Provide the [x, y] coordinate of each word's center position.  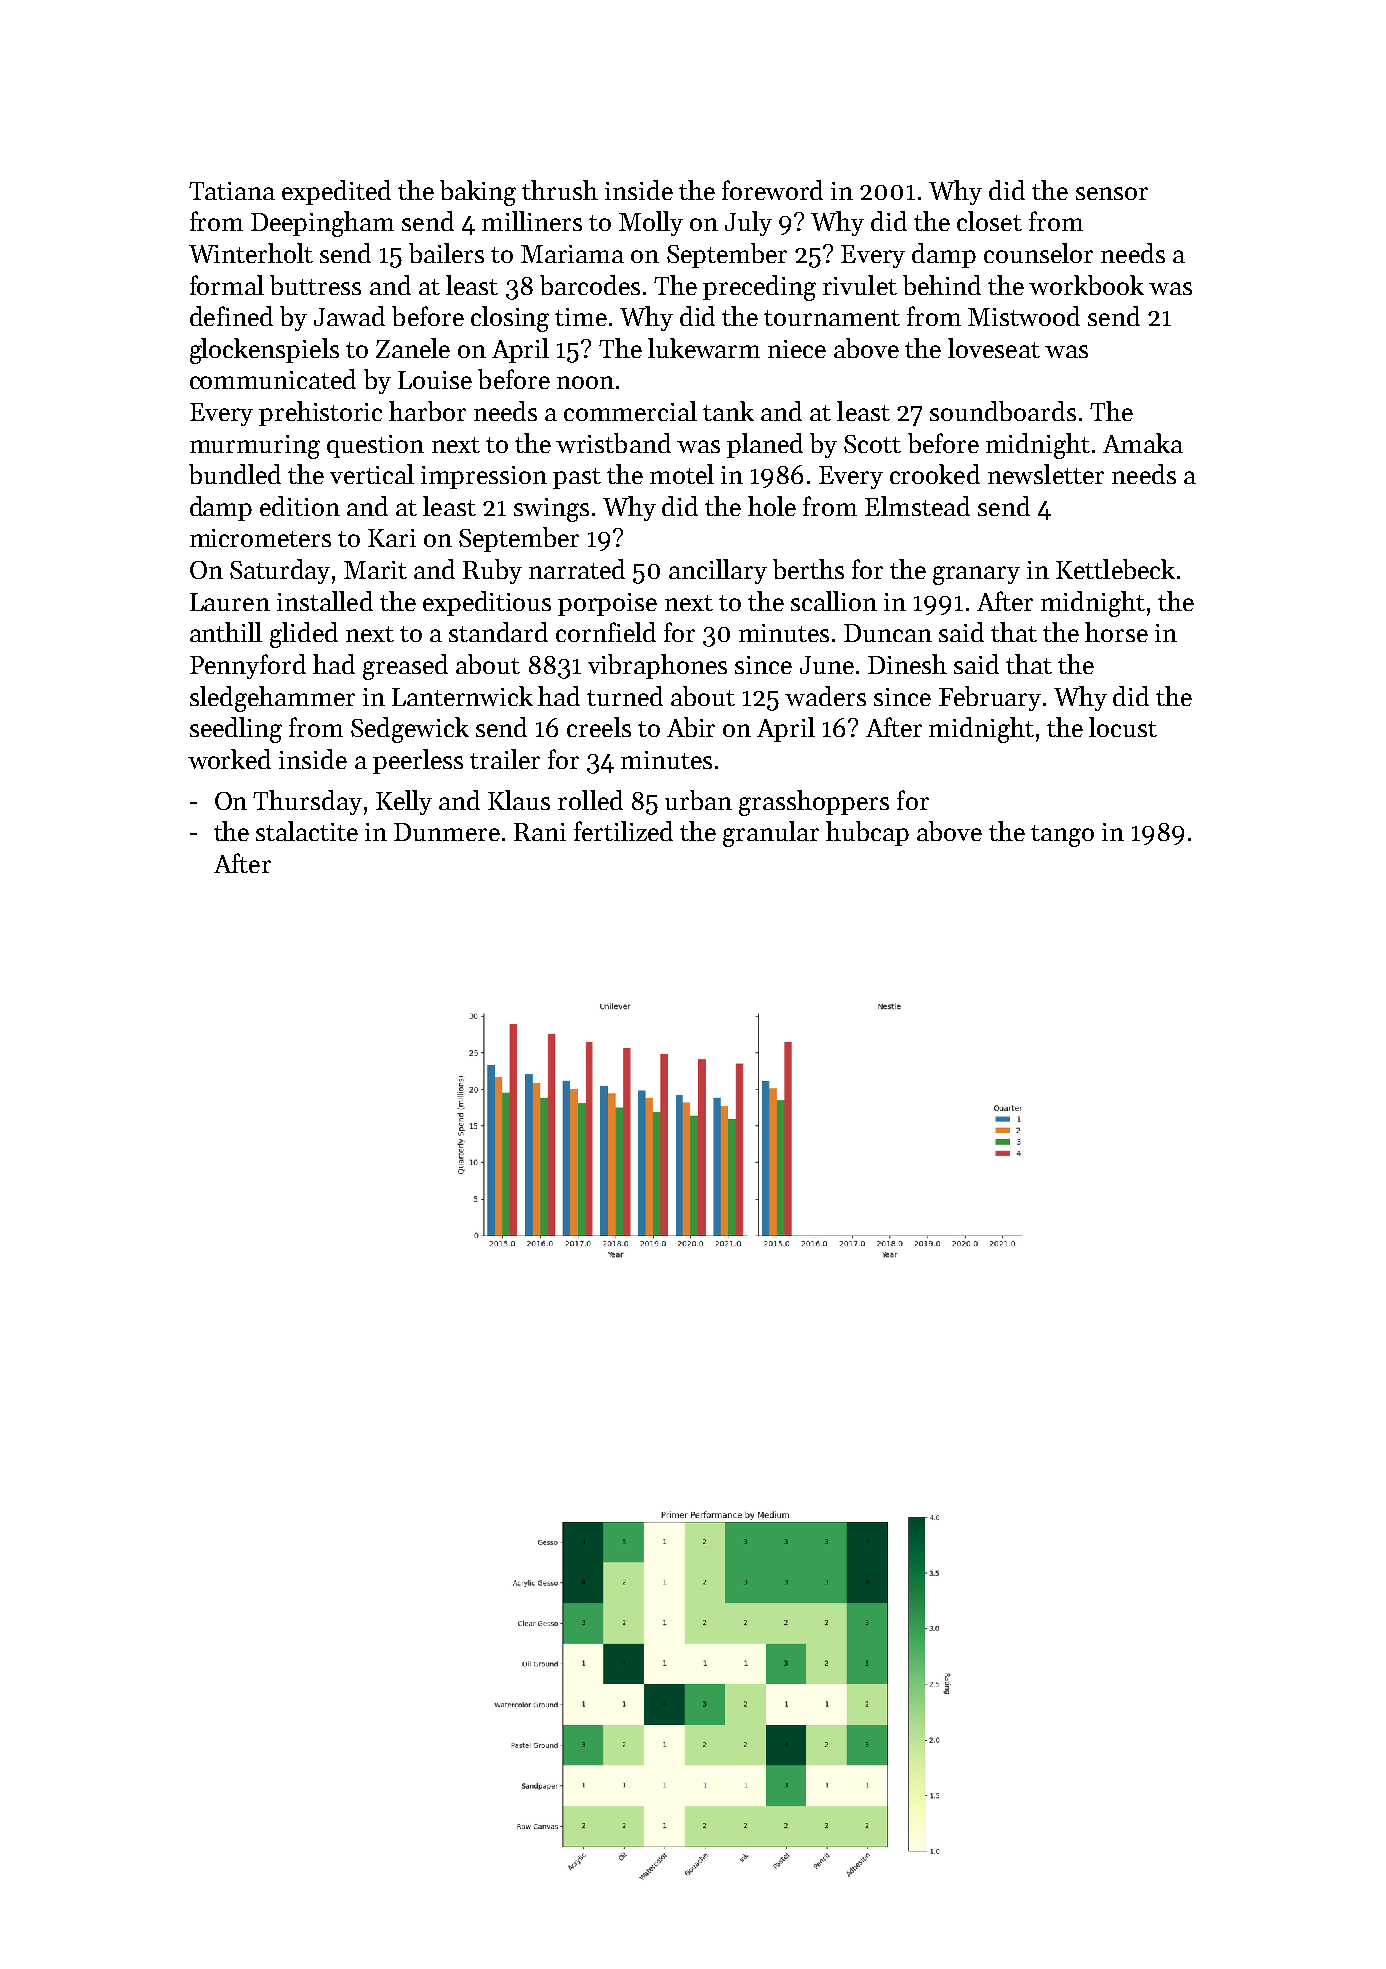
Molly [651, 223]
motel [682, 474]
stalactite [307, 831]
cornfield [606, 632]
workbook [1086, 285]
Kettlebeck [1115, 569]
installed [325, 601]
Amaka [1143, 443]
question [375, 446]
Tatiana [232, 191]
